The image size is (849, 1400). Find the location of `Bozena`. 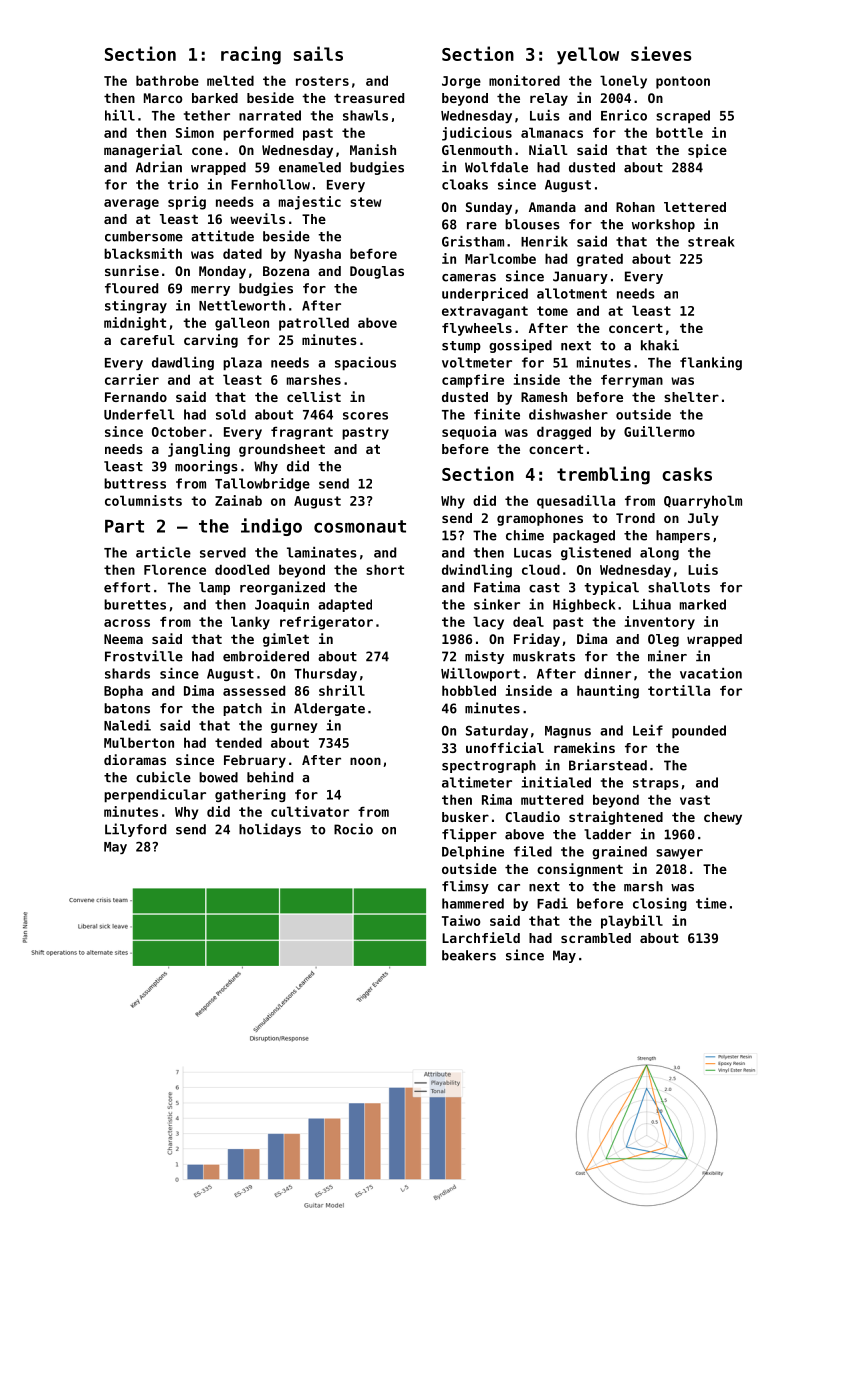

Bozena is located at coordinates (286, 271).
